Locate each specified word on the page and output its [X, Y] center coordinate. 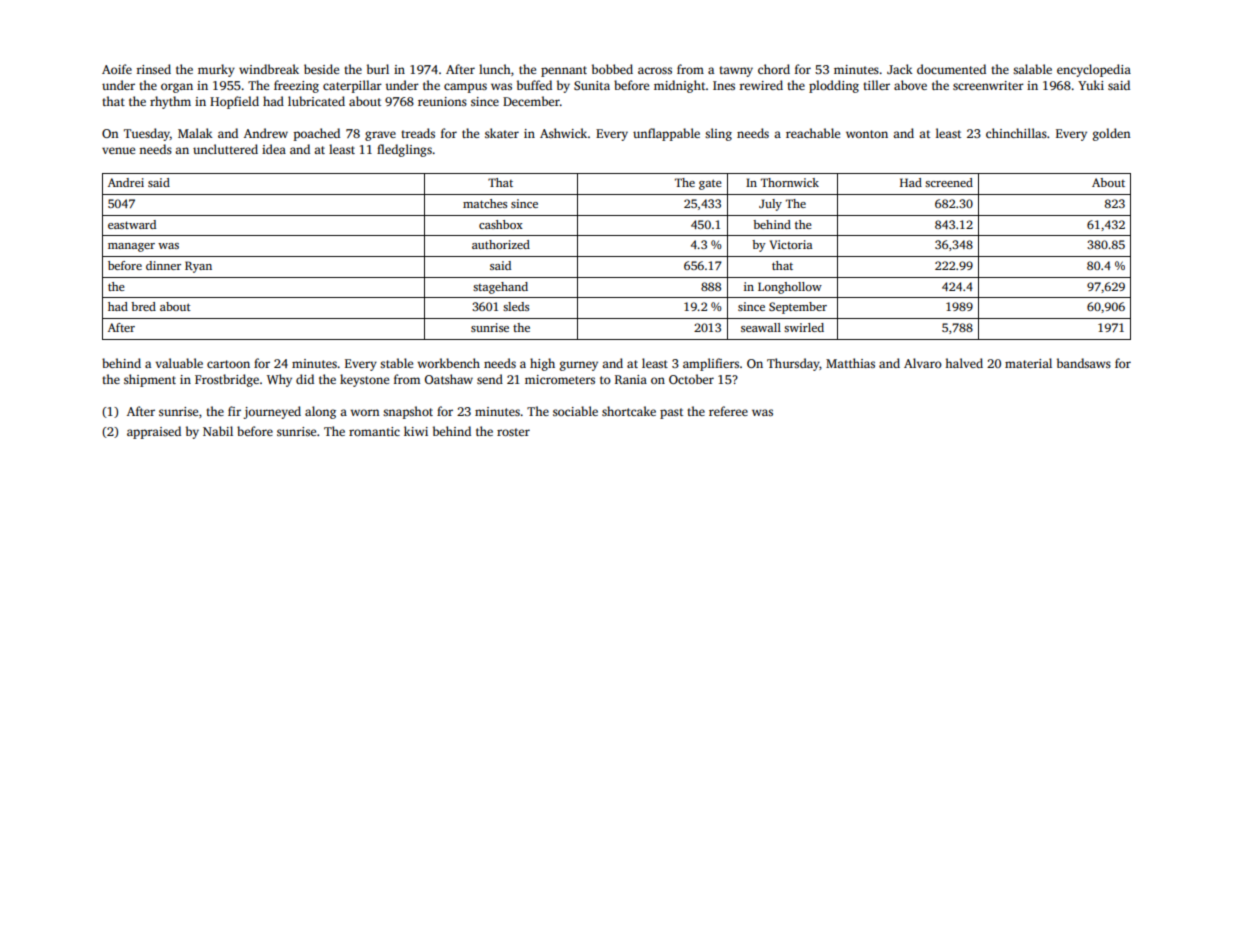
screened [949, 182]
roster [513, 432]
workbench [448, 363]
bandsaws [1084, 363]
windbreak [269, 69]
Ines [724, 85]
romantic [374, 431]
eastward [132, 224]
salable [1032, 69]
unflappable [666, 134]
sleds [516, 306]
